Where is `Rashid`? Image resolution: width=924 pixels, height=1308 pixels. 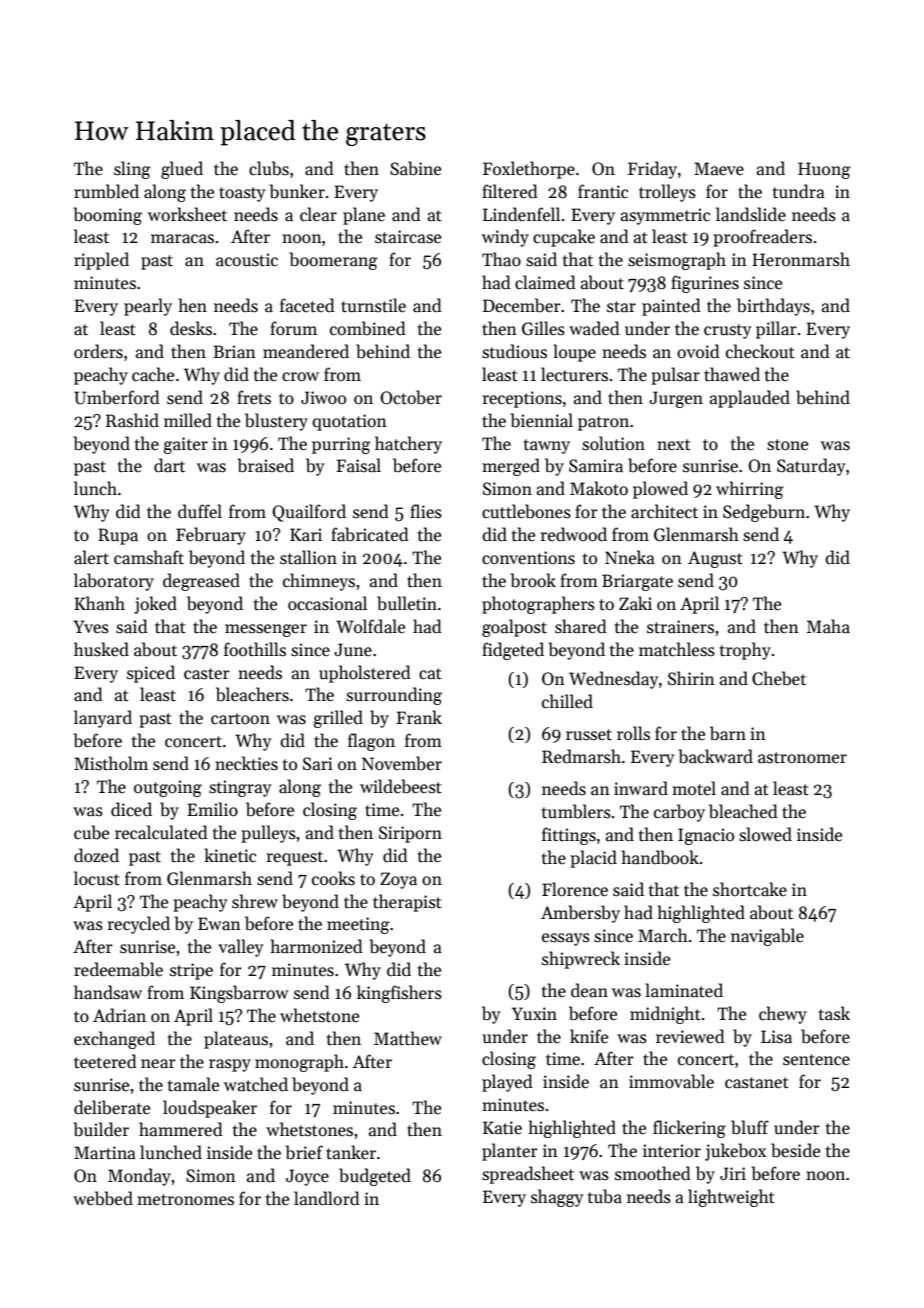 Rashid is located at coordinates (132, 420).
